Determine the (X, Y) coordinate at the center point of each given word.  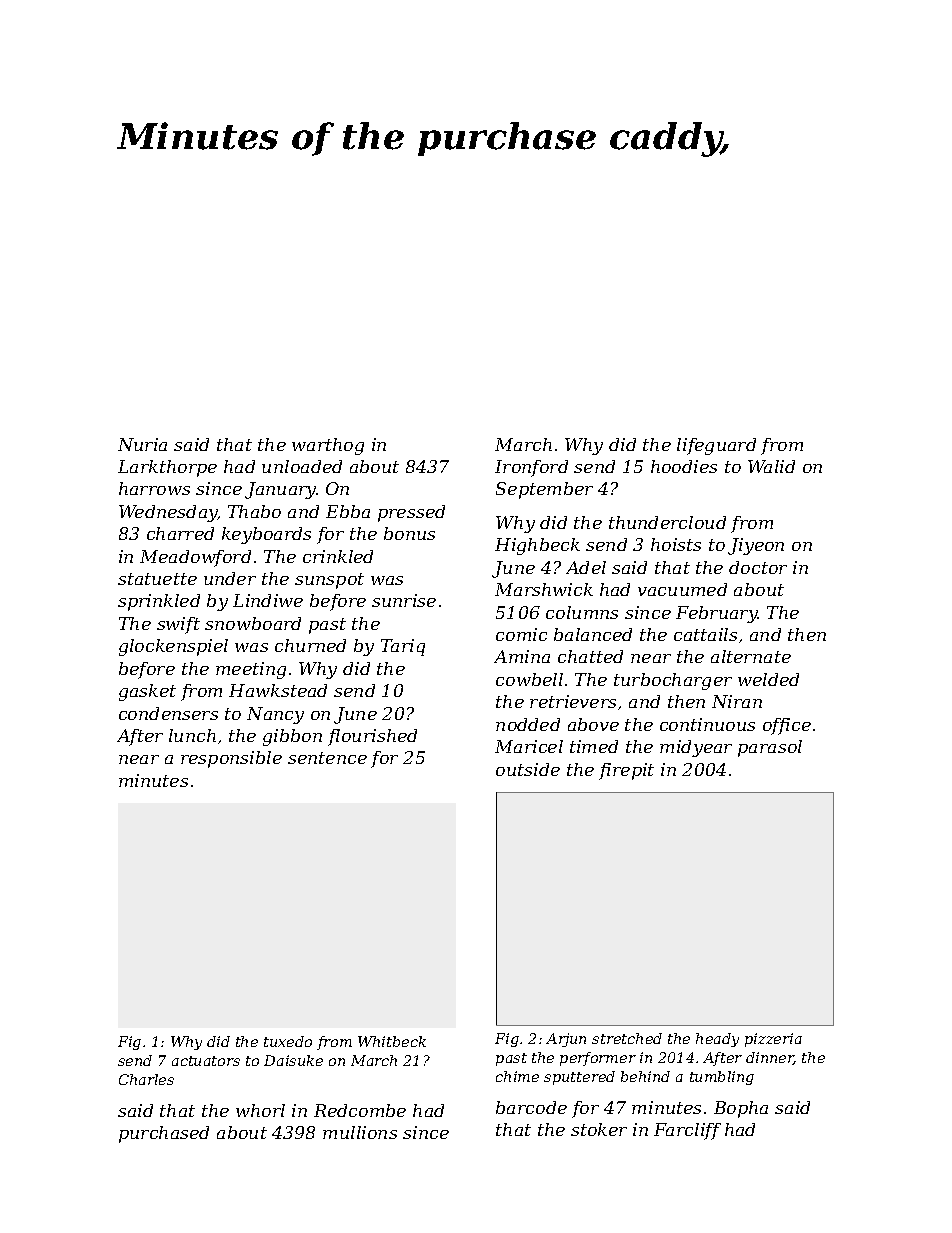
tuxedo (288, 1041)
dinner (770, 1058)
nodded (528, 724)
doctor (758, 567)
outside (528, 769)
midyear (696, 748)
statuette (157, 579)
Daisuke (293, 1060)
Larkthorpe (167, 468)
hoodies (684, 466)
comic (521, 634)
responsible (231, 759)
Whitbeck (392, 1041)
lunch (192, 735)
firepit (626, 771)
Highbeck (537, 546)
